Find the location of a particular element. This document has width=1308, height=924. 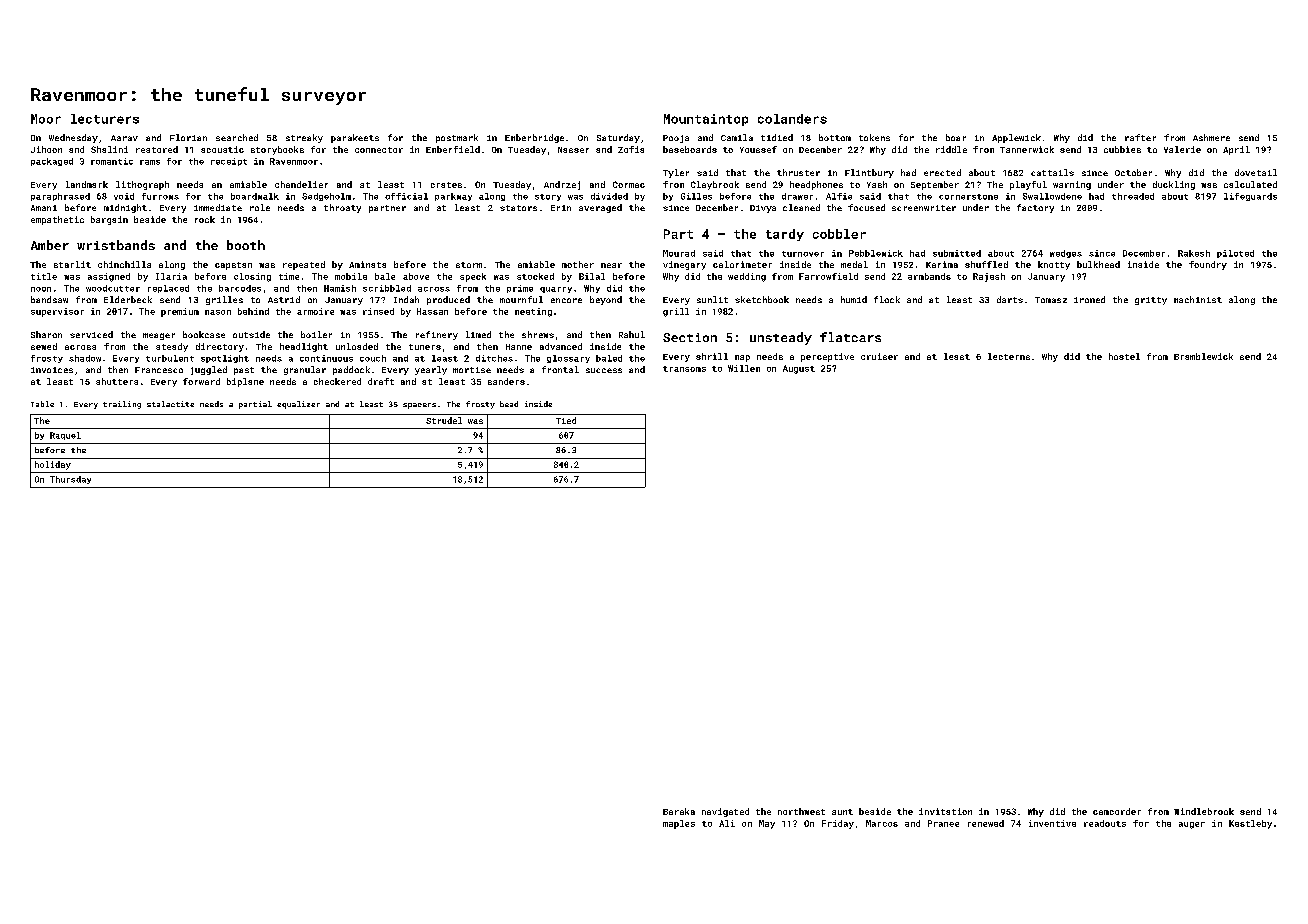

Windlebrook is located at coordinates (1204, 811).
